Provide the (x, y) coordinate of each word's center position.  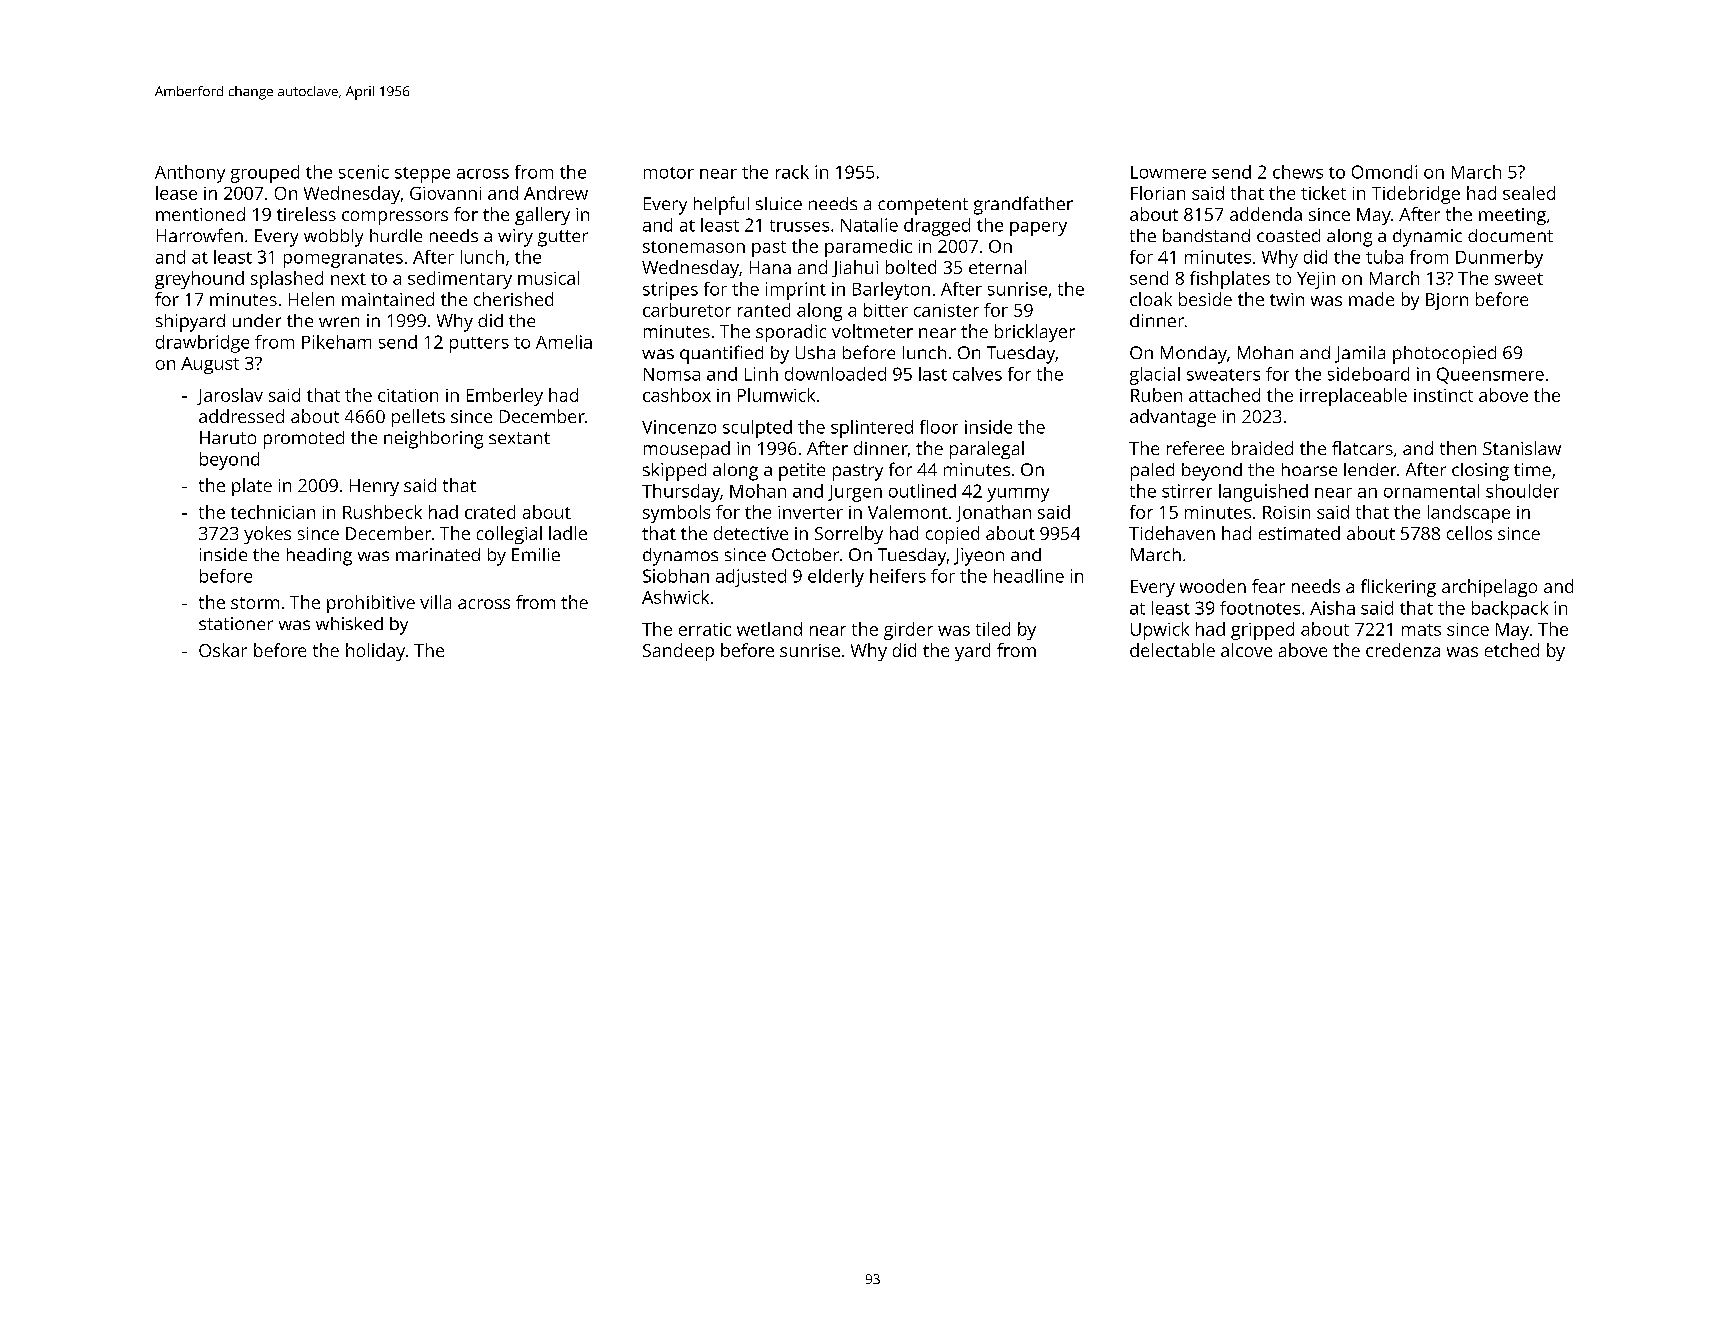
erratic (705, 629)
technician (273, 512)
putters (479, 345)
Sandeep (678, 652)
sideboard (1368, 374)
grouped (265, 174)
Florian (1158, 193)
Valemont (908, 512)
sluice (779, 203)
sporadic (791, 333)
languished (1263, 493)
